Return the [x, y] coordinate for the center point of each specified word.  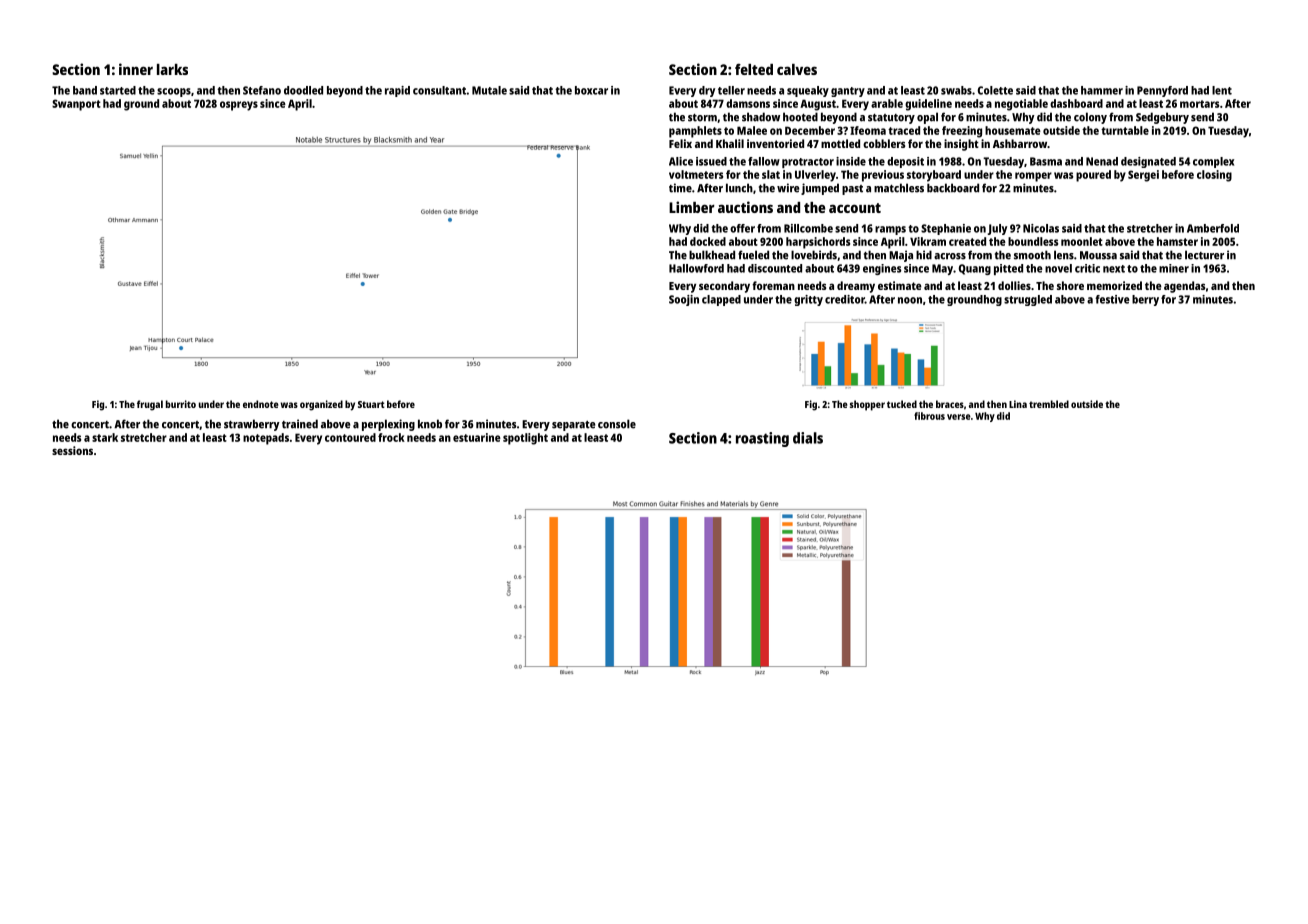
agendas [1184, 287]
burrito [181, 404]
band [85, 90]
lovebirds [814, 255]
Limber [692, 207]
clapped [721, 300]
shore [1070, 285]
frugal [150, 405]
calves [797, 69]
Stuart [371, 404]
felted [754, 69]
